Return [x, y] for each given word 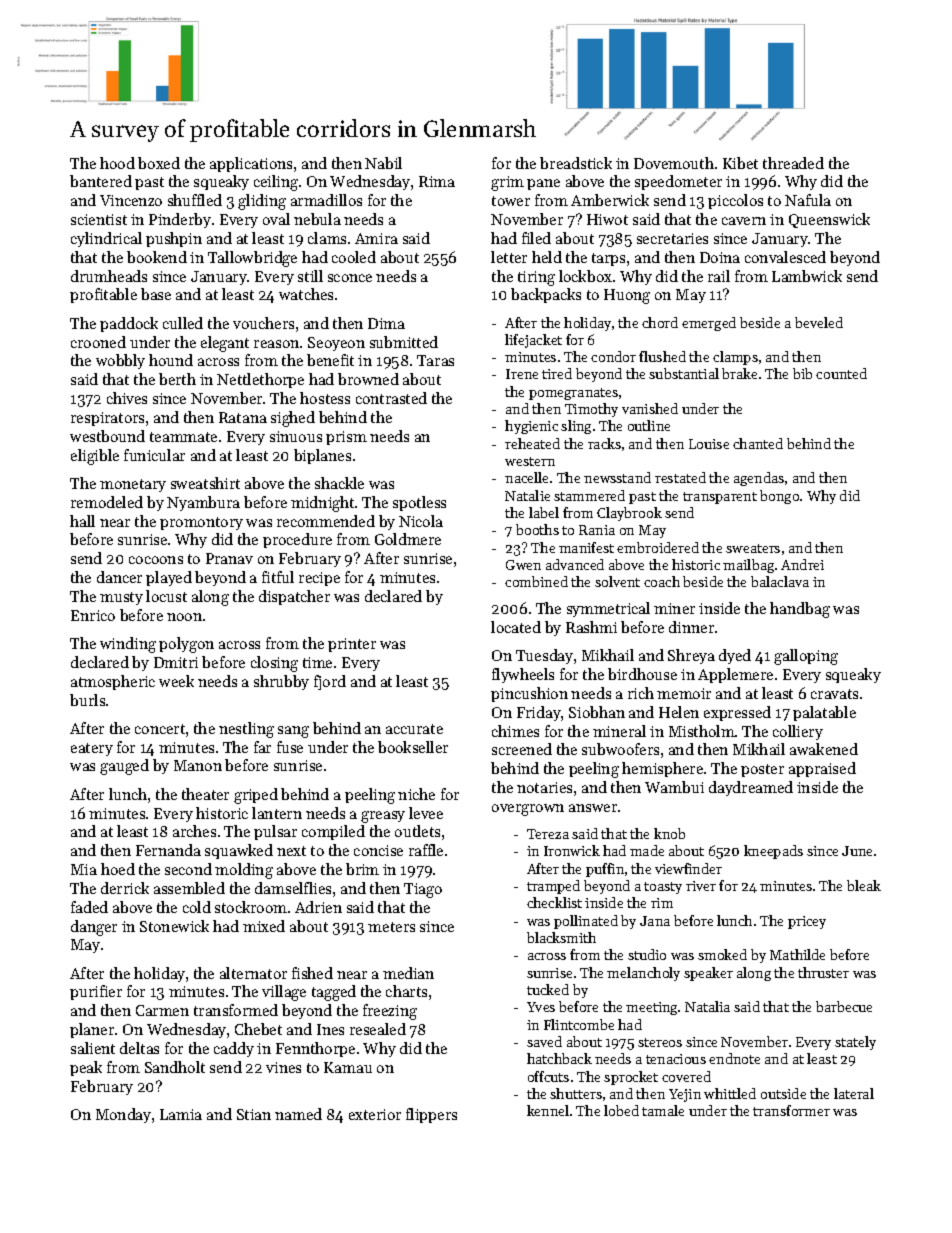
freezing [390, 1012]
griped [256, 796]
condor [613, 356]
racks [604, 443]
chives [127, 398]
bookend [157, 257]
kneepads [773, 852]
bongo [779, 497]
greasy [383, 817]
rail [719, 276]
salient [93, 1048]
